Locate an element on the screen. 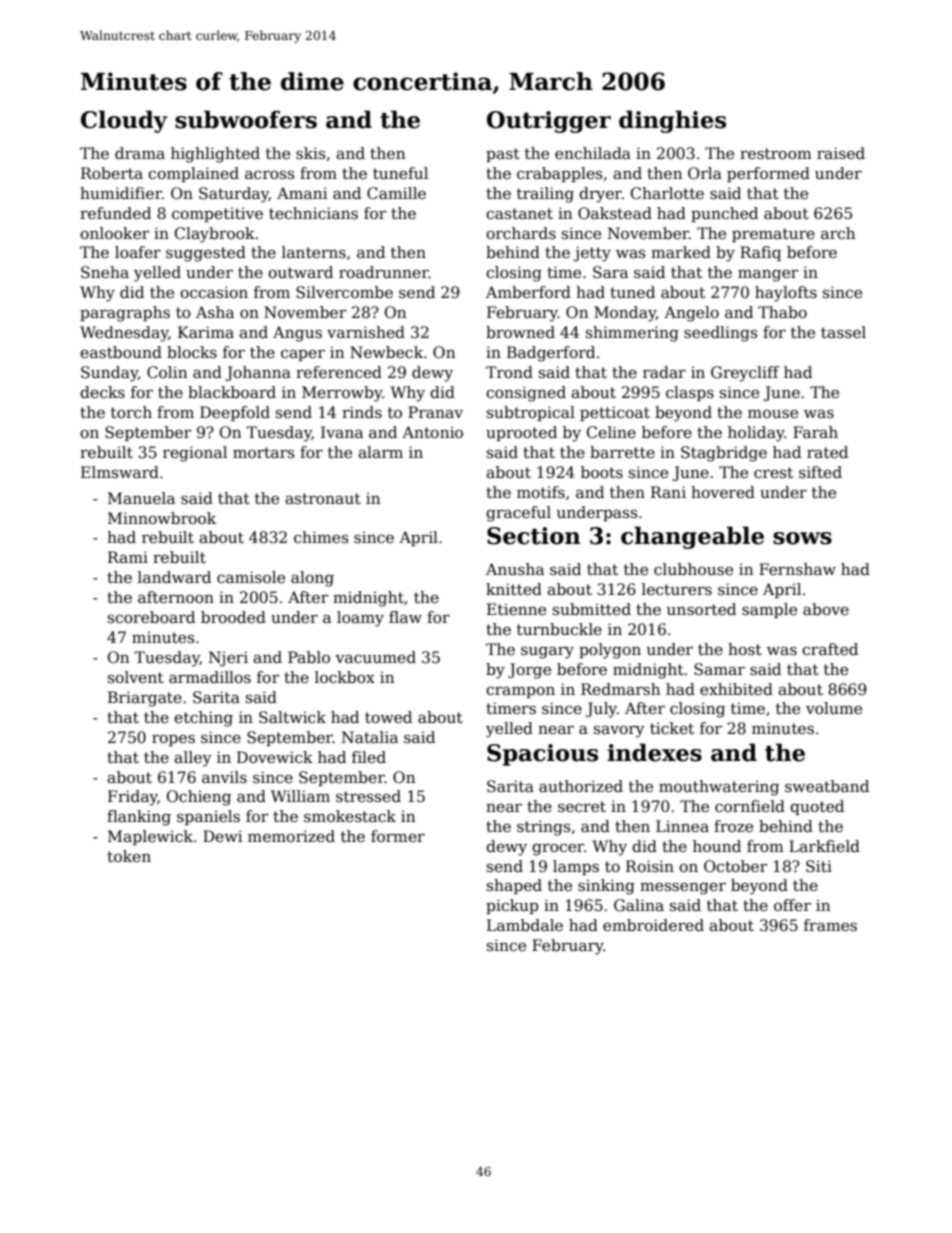 The width and height of the screenshot is (952, 1233). Outrigger is located at coordinates (549, 122).
